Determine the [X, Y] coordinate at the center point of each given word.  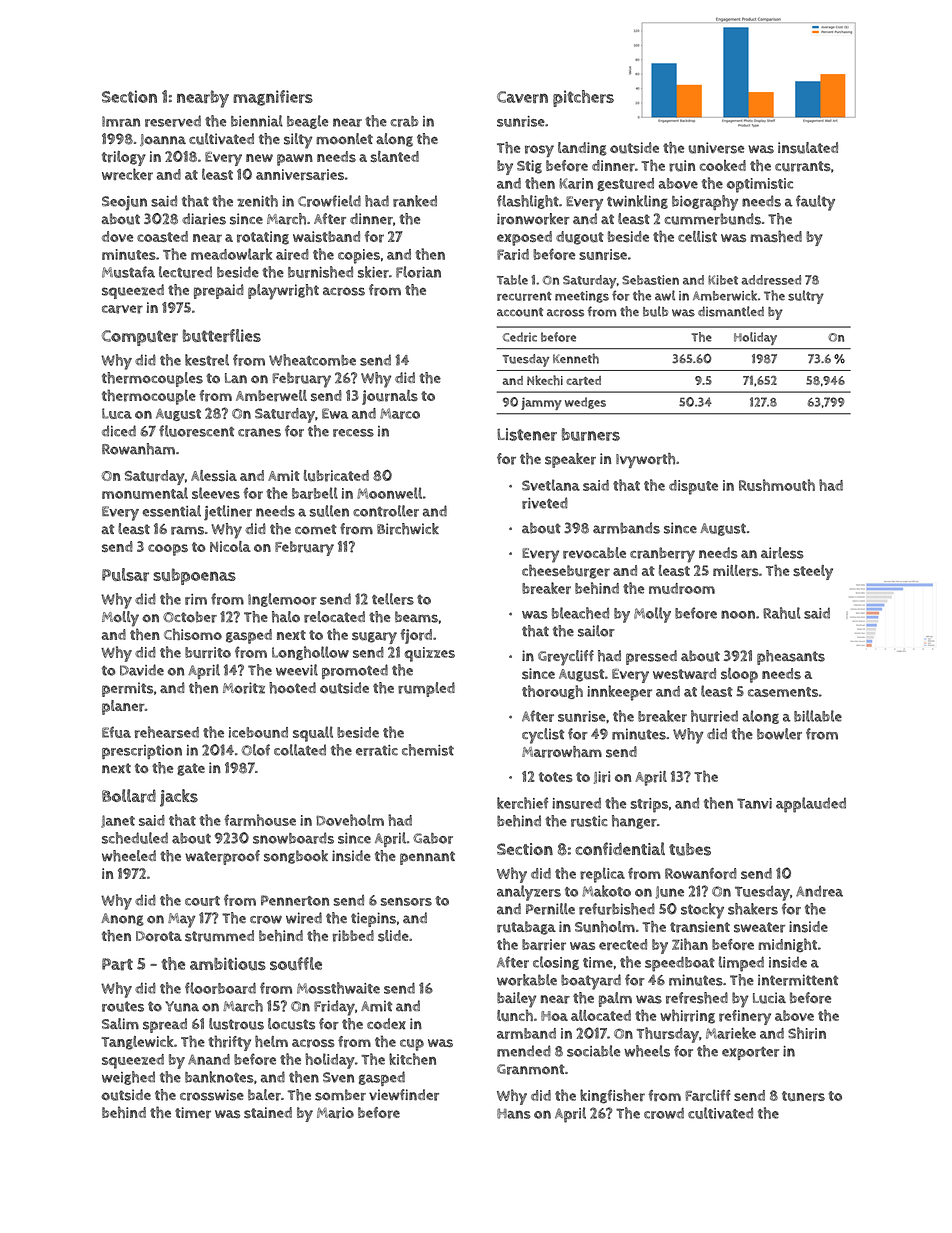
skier [373, 272]
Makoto [606, 891]
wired [304, 918]
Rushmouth [777, 485]
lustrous [236, 1024]
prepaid [219, 291]
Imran [121, 121]
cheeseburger [566, 571]
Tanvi [754, 803]
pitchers [583, 98]
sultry [806, 297]
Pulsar [125, 574]
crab [404, 121]
